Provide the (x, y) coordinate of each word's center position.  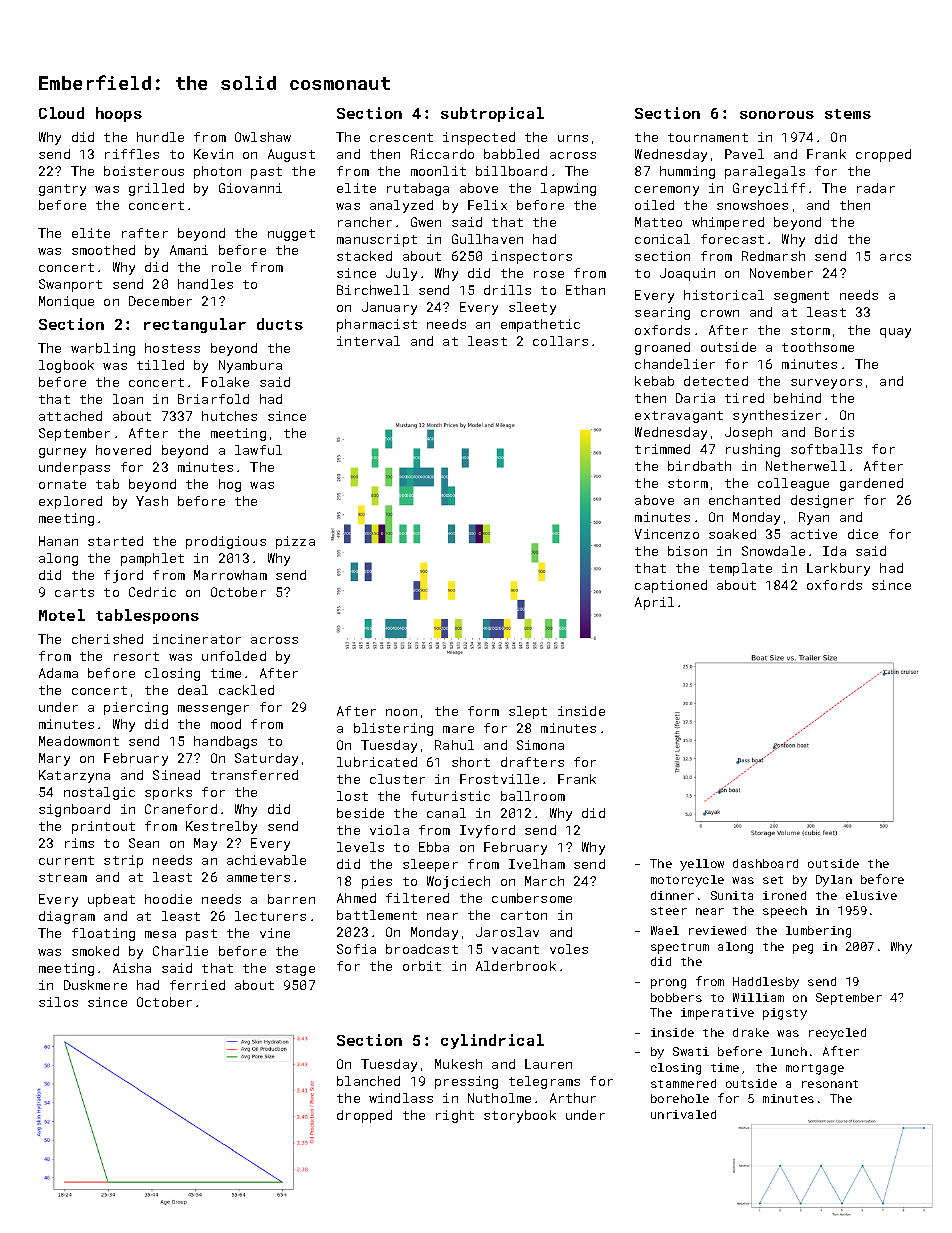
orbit (422, 966)
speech (785, 912)
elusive (871, 895)
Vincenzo (667, 534)
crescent (401, 137)
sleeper (430, 865)
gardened (871, 484)
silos (58, 1002)
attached (70, 416)
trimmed (662, 449)
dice (863, 534)
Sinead (176, 775)
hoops (119, 114)
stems (848, 114)
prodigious (226, 542)
